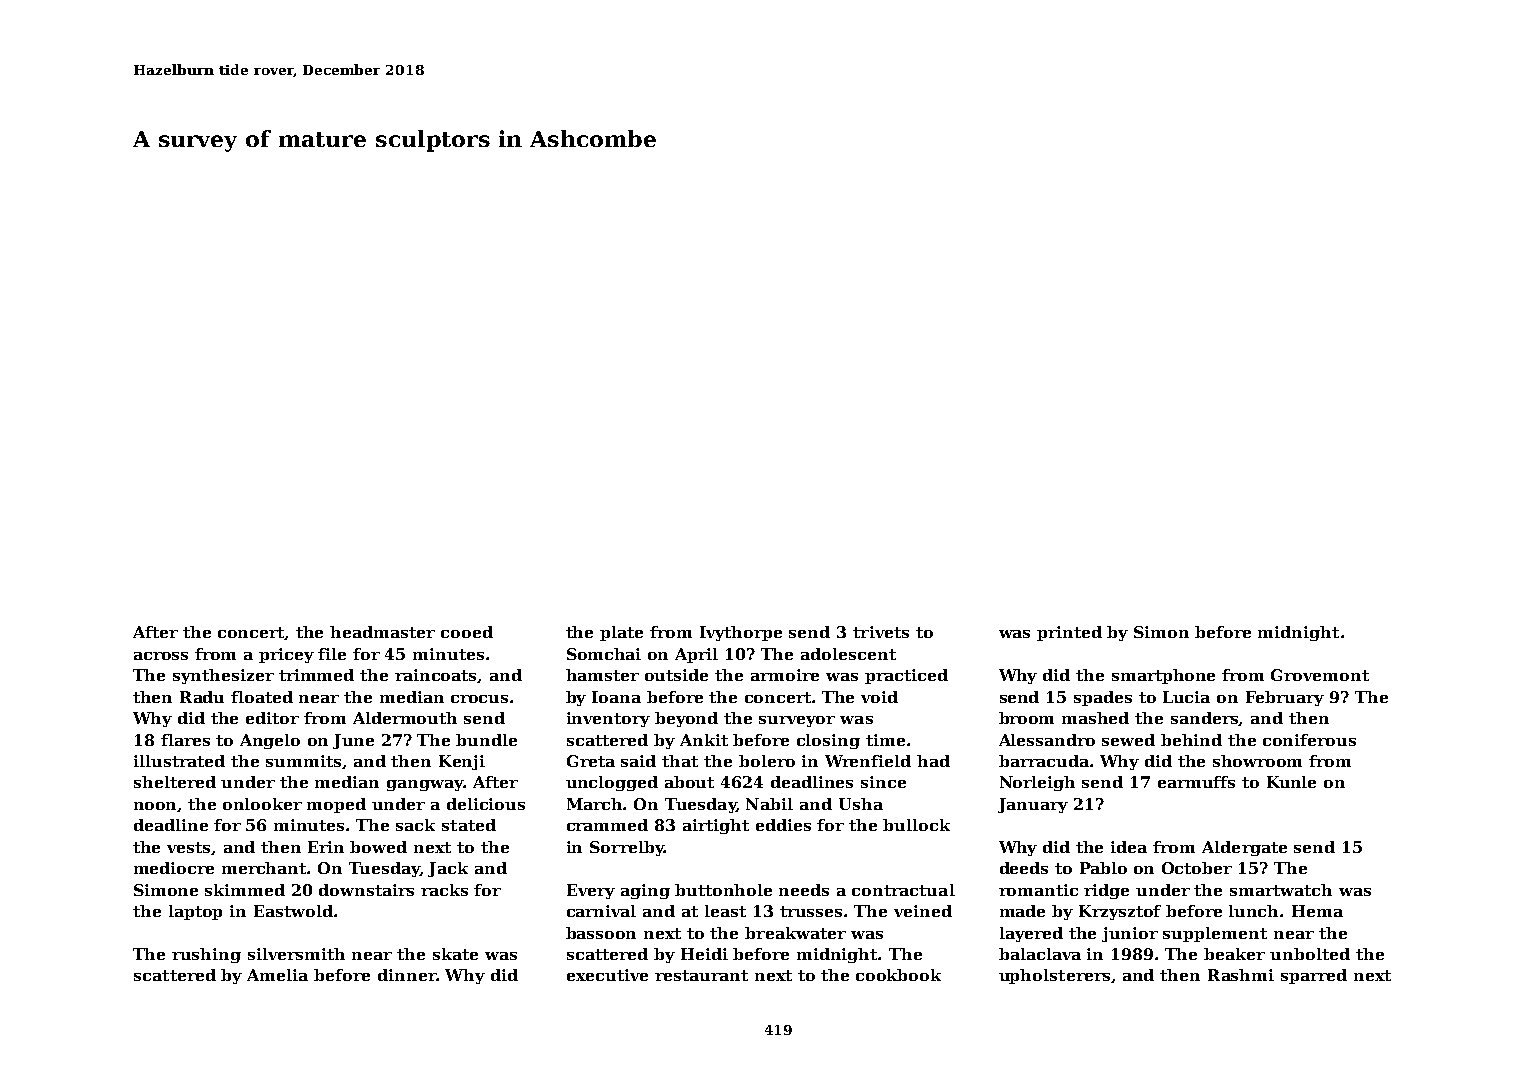 The image size is (1527, 1080). Describe the element at coordinates (1033, 805) in the screenshot. I see `January` at that location.
